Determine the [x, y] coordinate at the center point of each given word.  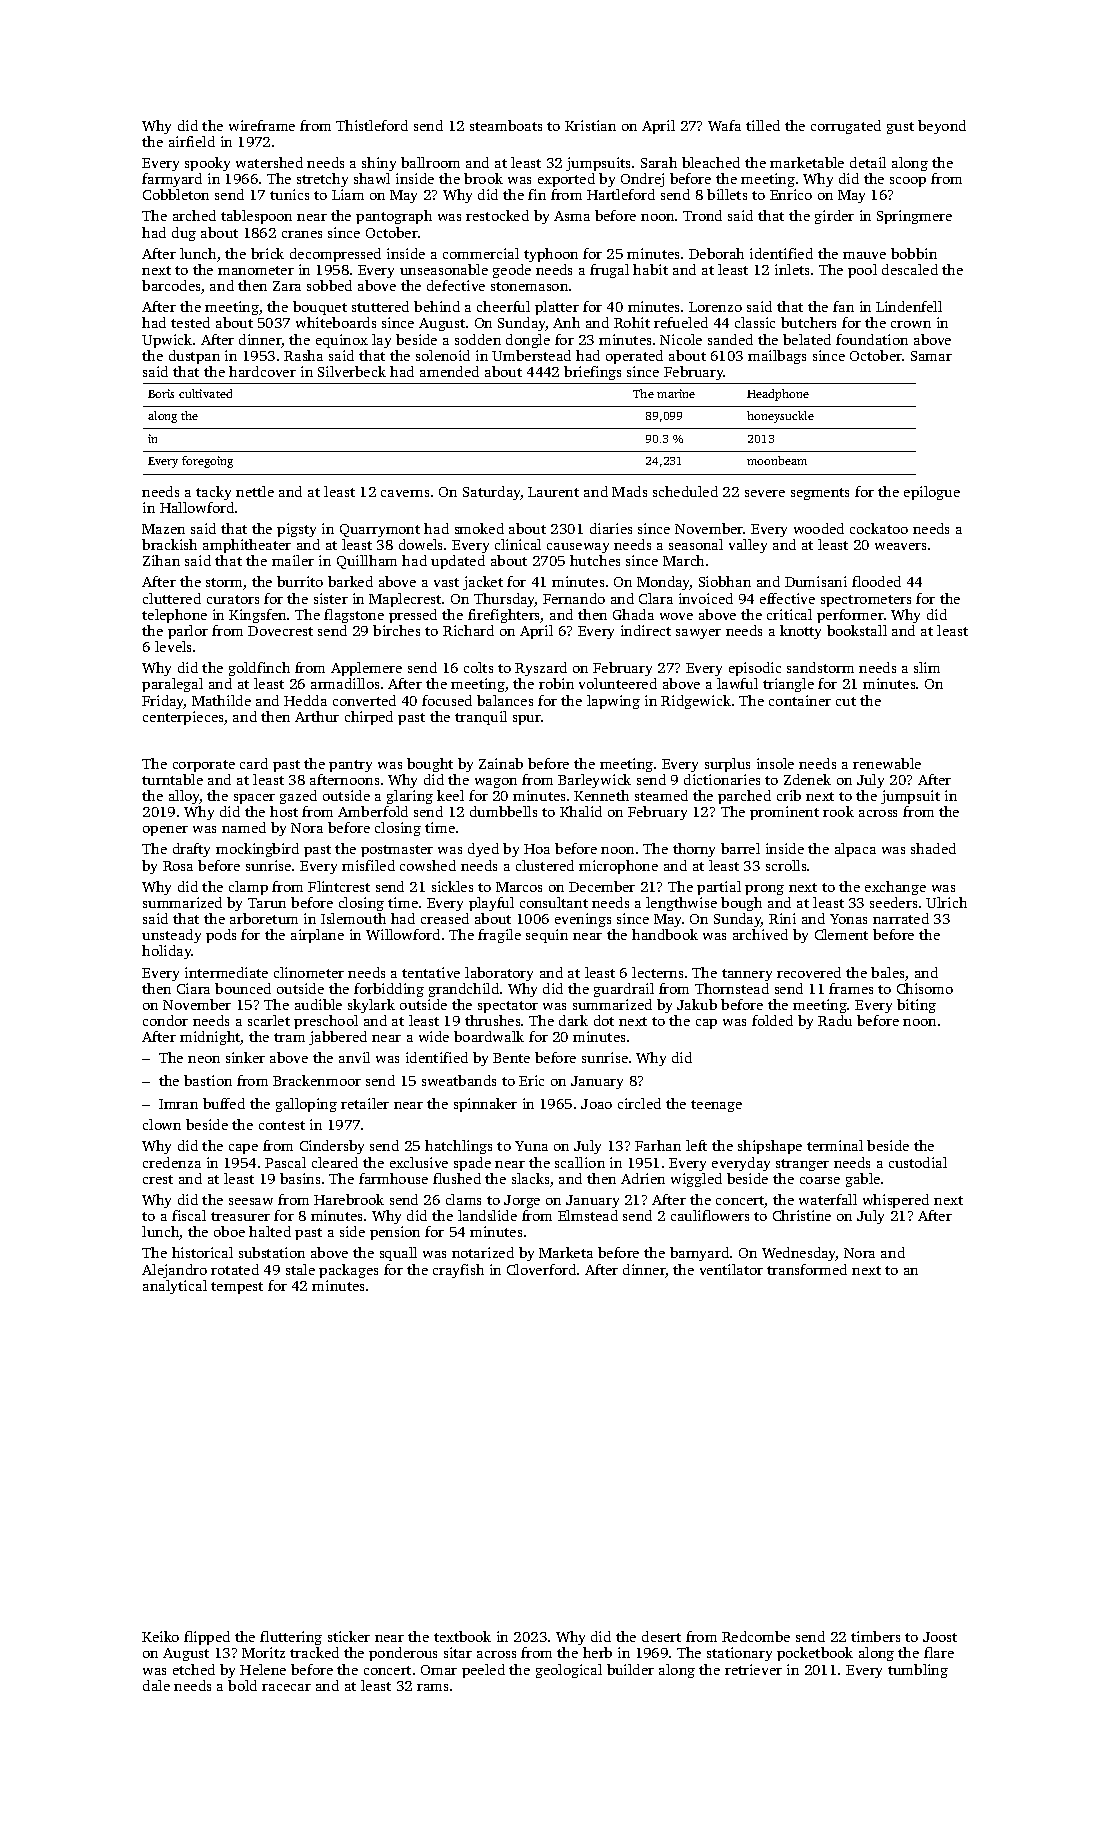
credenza [172, 1162]
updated [458, 562]
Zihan [161, 560]
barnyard [699, 1254]
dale [156, 1685]
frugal [609, 271]
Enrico [791, 194]
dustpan [194, 357]
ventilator [731, 1269]
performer [850, 616]
